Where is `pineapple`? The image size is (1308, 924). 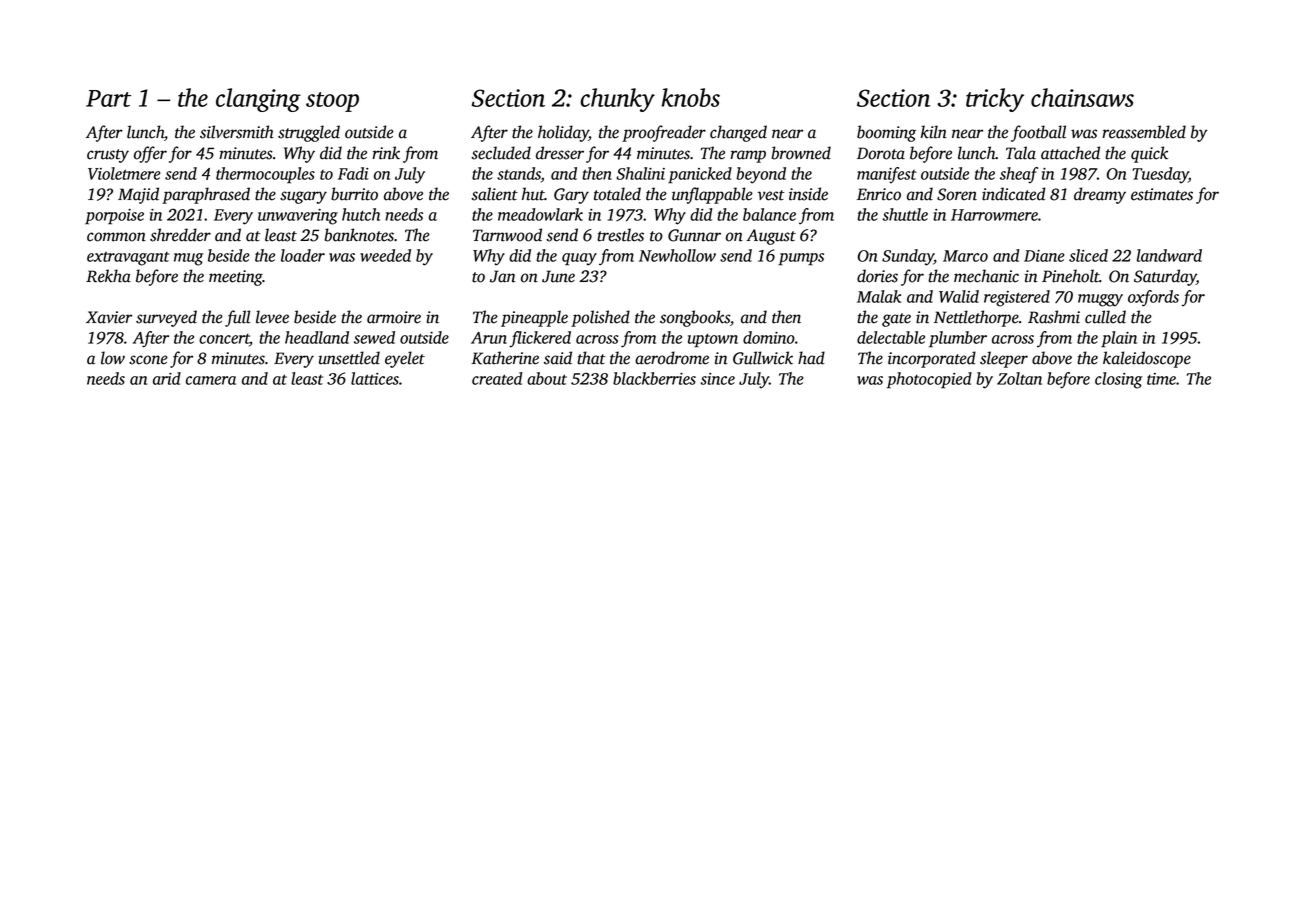
pineapple is located at coordinates (534, 318).
